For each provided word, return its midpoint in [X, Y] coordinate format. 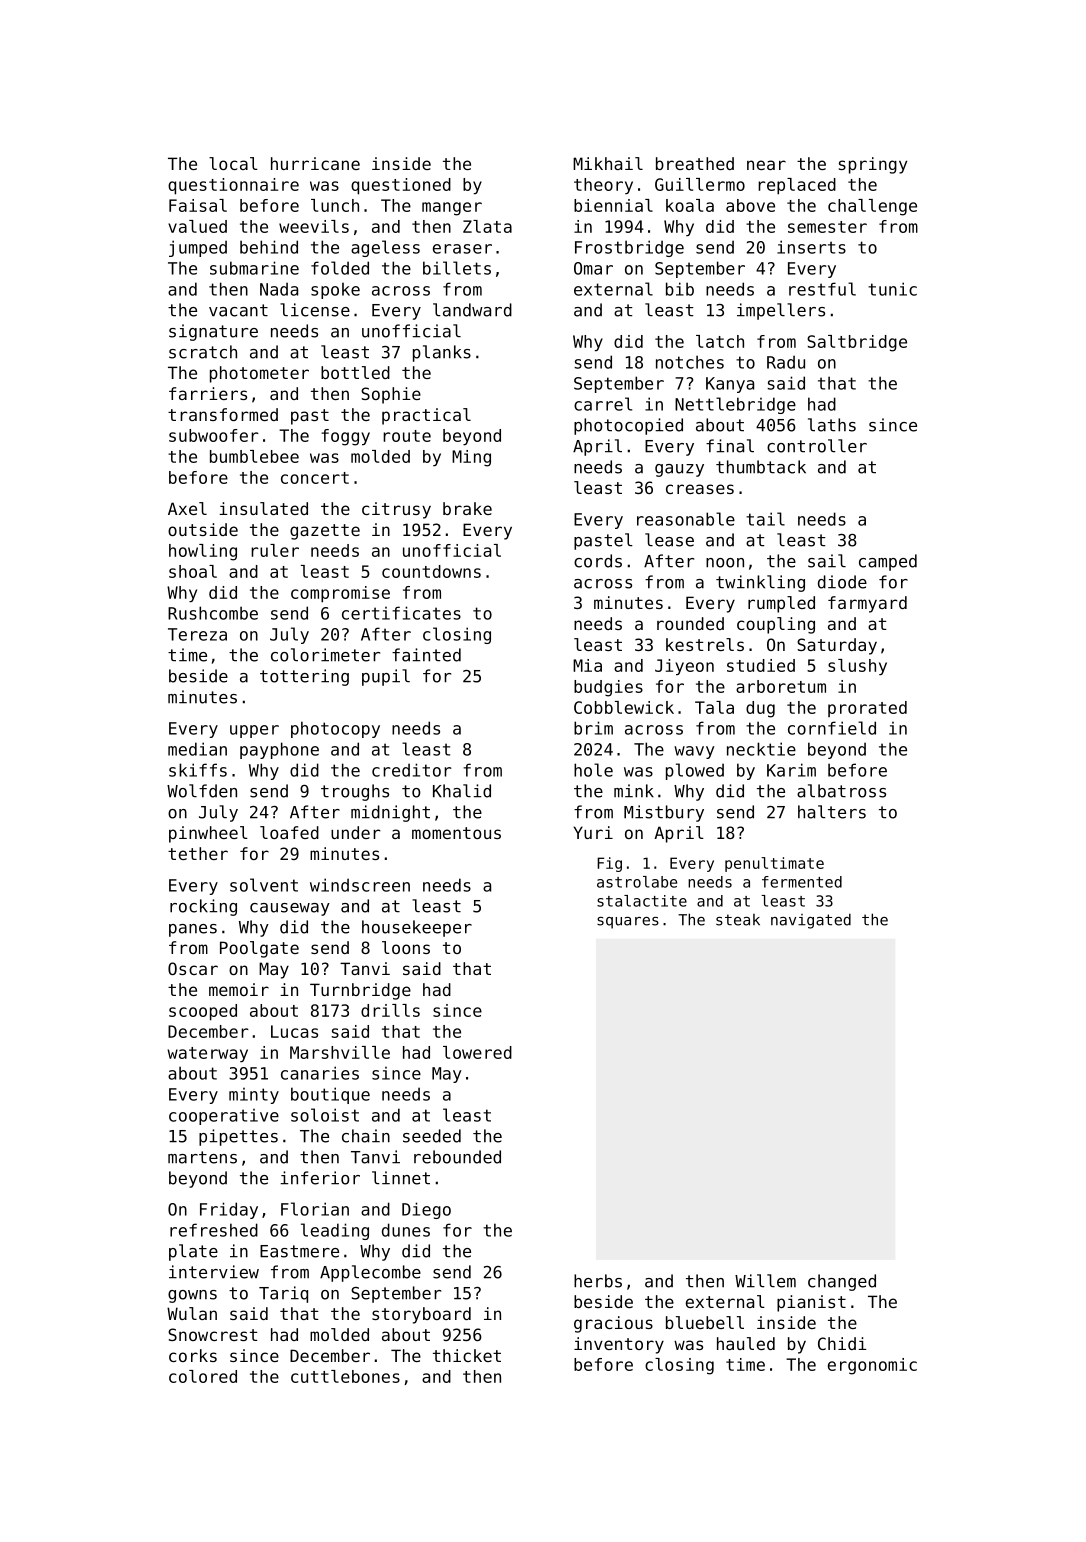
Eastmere [299, 1251]
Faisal [198, 205]
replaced [797, 186]
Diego [426, 1210]
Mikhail [608, 163]
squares [628, 923]
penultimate [774, 864]
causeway [290, 909]
